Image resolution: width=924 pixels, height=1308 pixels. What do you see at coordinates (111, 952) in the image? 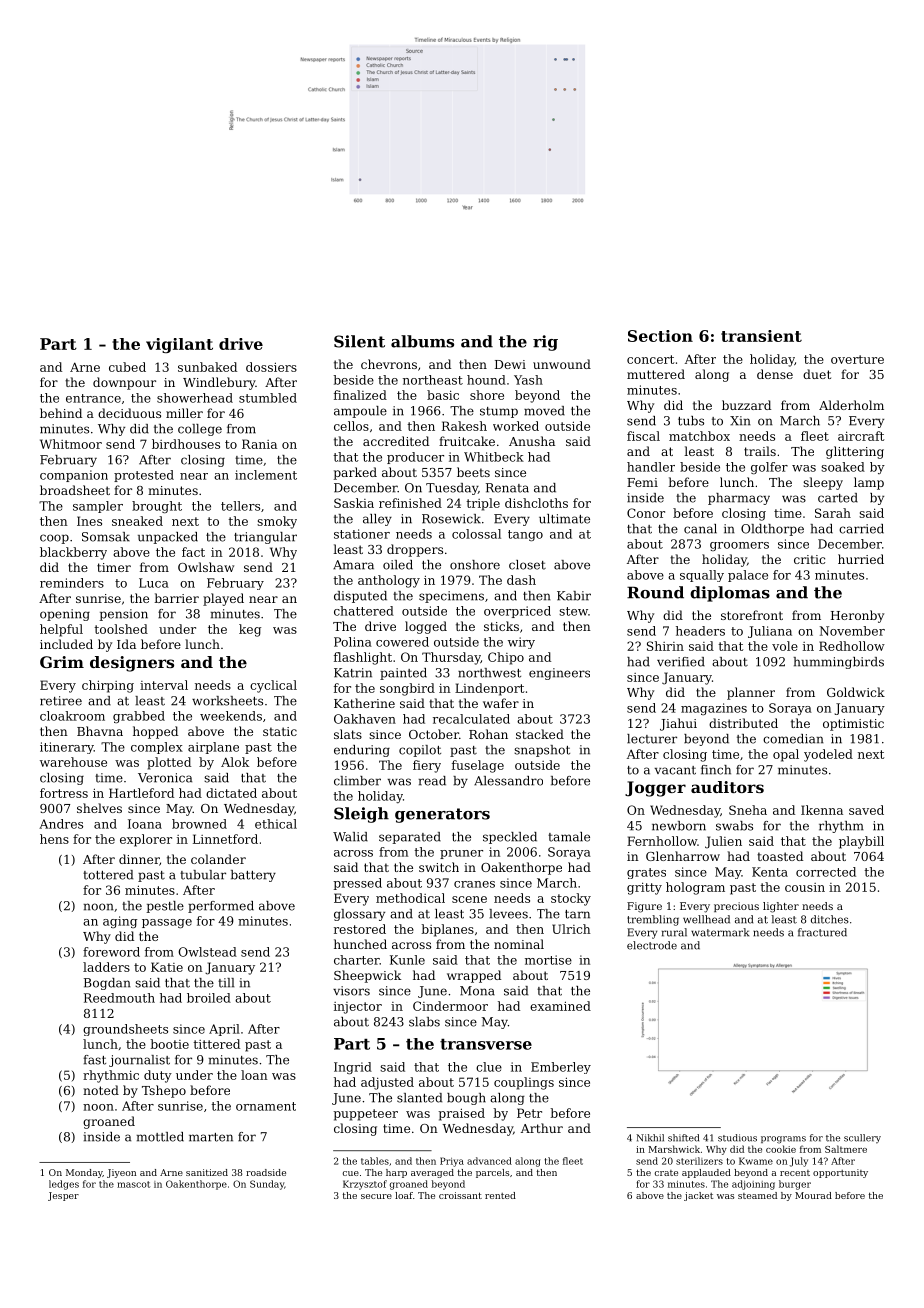
I see `foreword` at bounding box center [111, 952].
